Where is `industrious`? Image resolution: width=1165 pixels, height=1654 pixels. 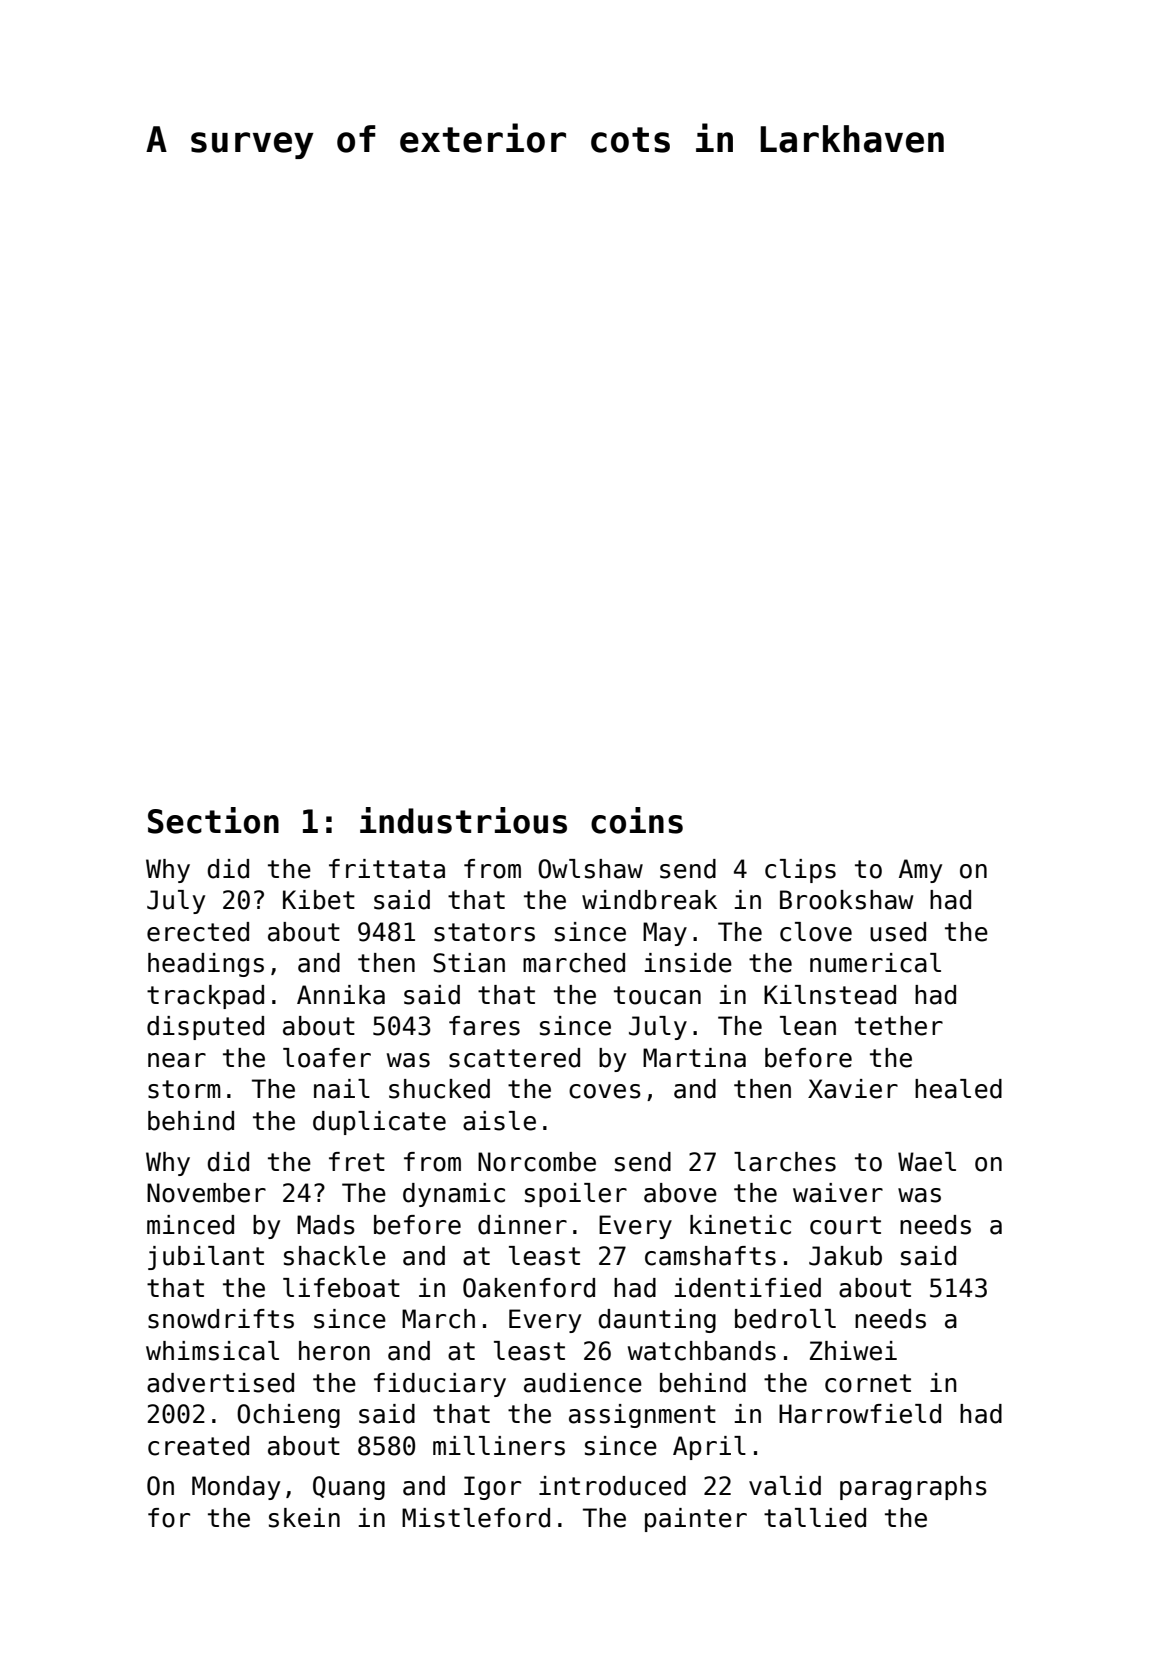
industrious is located at coordinates (463, 820).
